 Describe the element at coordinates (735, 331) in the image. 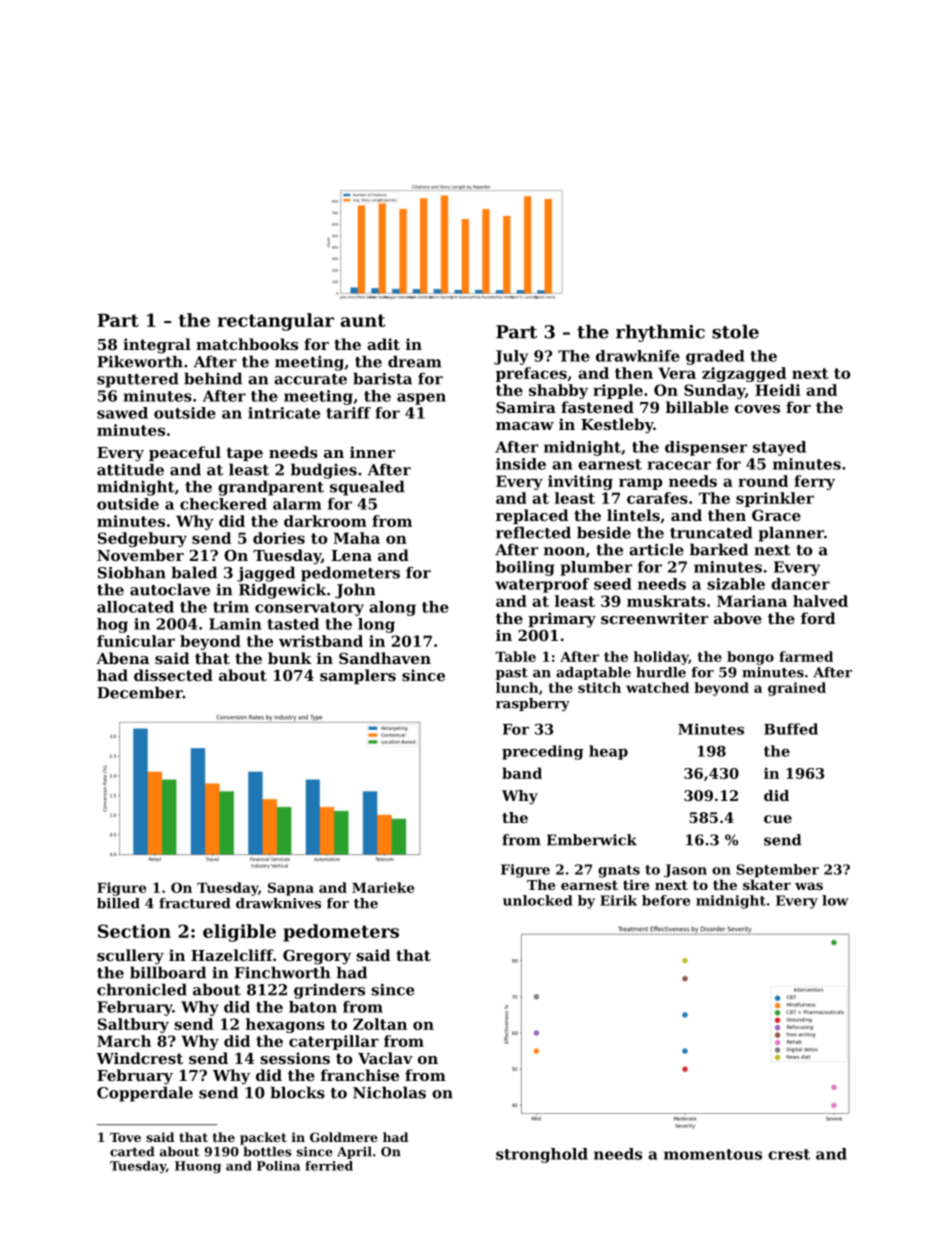

I see `stole` at that location.
